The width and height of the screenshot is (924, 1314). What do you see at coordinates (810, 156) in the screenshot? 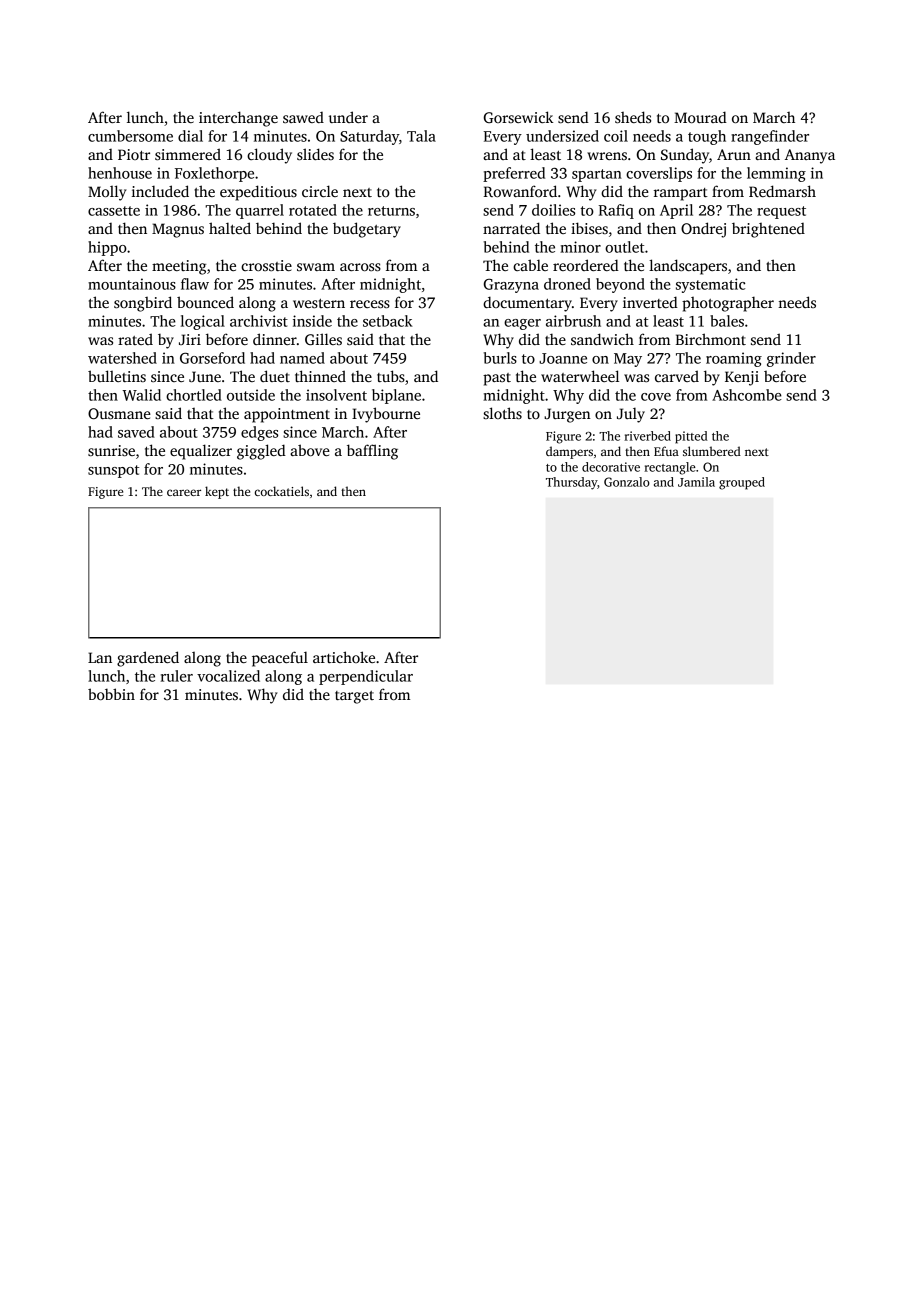
I see `Ananya` at bounding box center [810, 156].
